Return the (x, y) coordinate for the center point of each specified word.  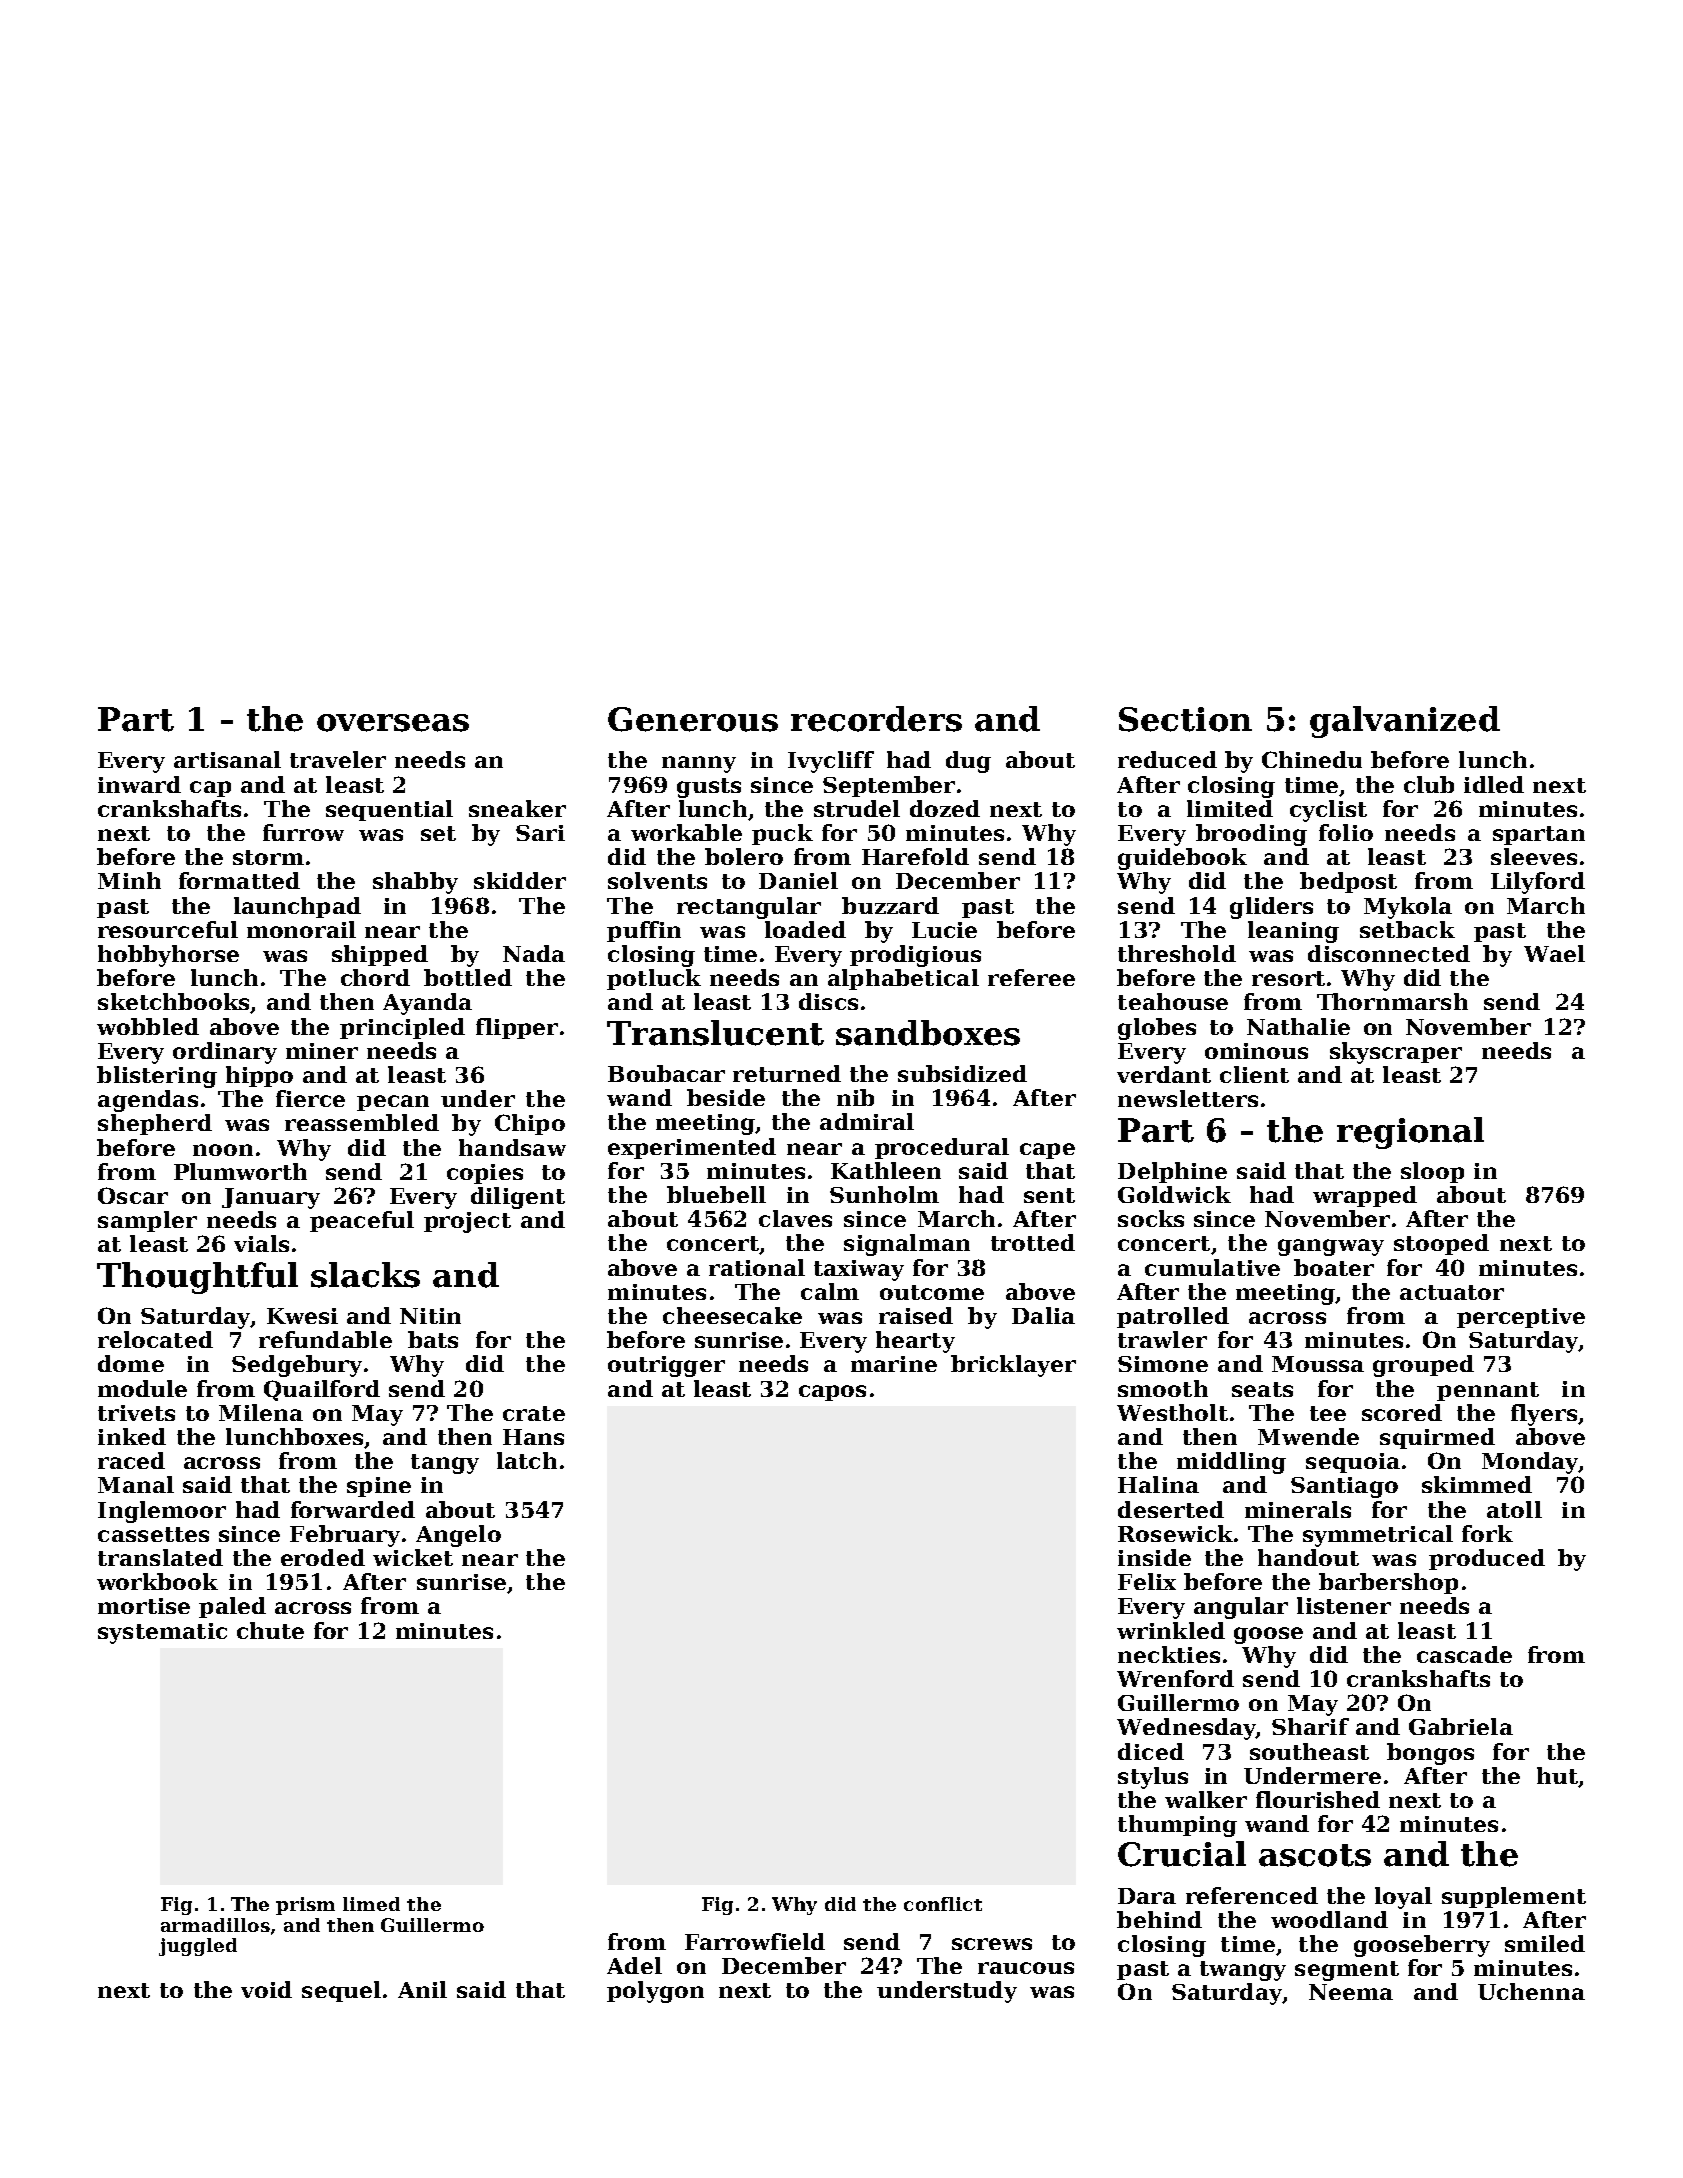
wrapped (1365, 1196)
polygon (655, 1992)
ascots (1315, 1855)
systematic (162, 1633)
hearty (915, 1342)
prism (305, 1906)
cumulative (1212, 1267)
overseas (393, 723)
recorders (876, 719)
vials (261, 1243)
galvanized (1405, 722)
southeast (1309, 1751)
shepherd (155, 1124)
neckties (1169, 1654)
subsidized (962, 1073)
